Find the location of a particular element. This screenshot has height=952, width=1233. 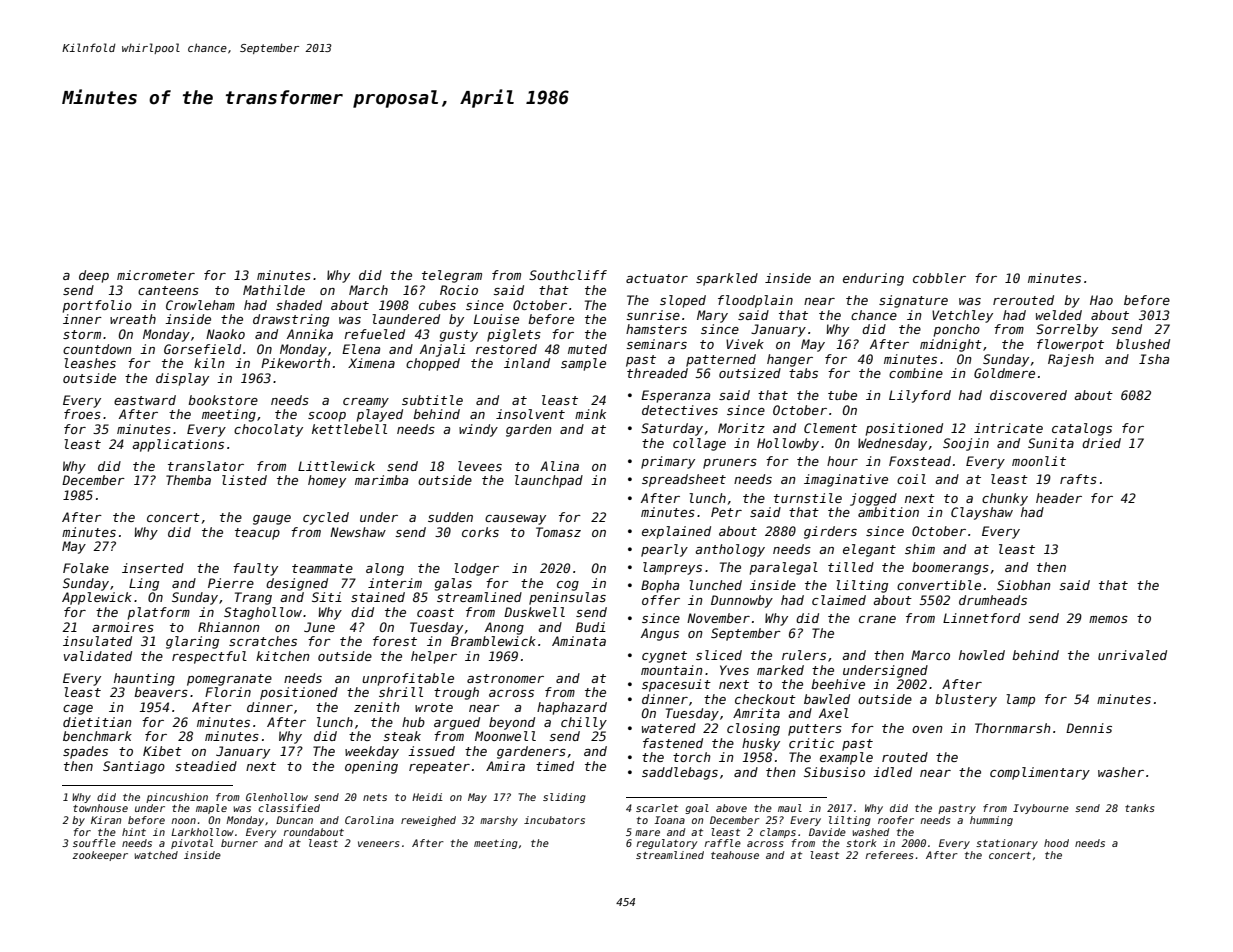

actuator is located at coordinates (657, 278).
